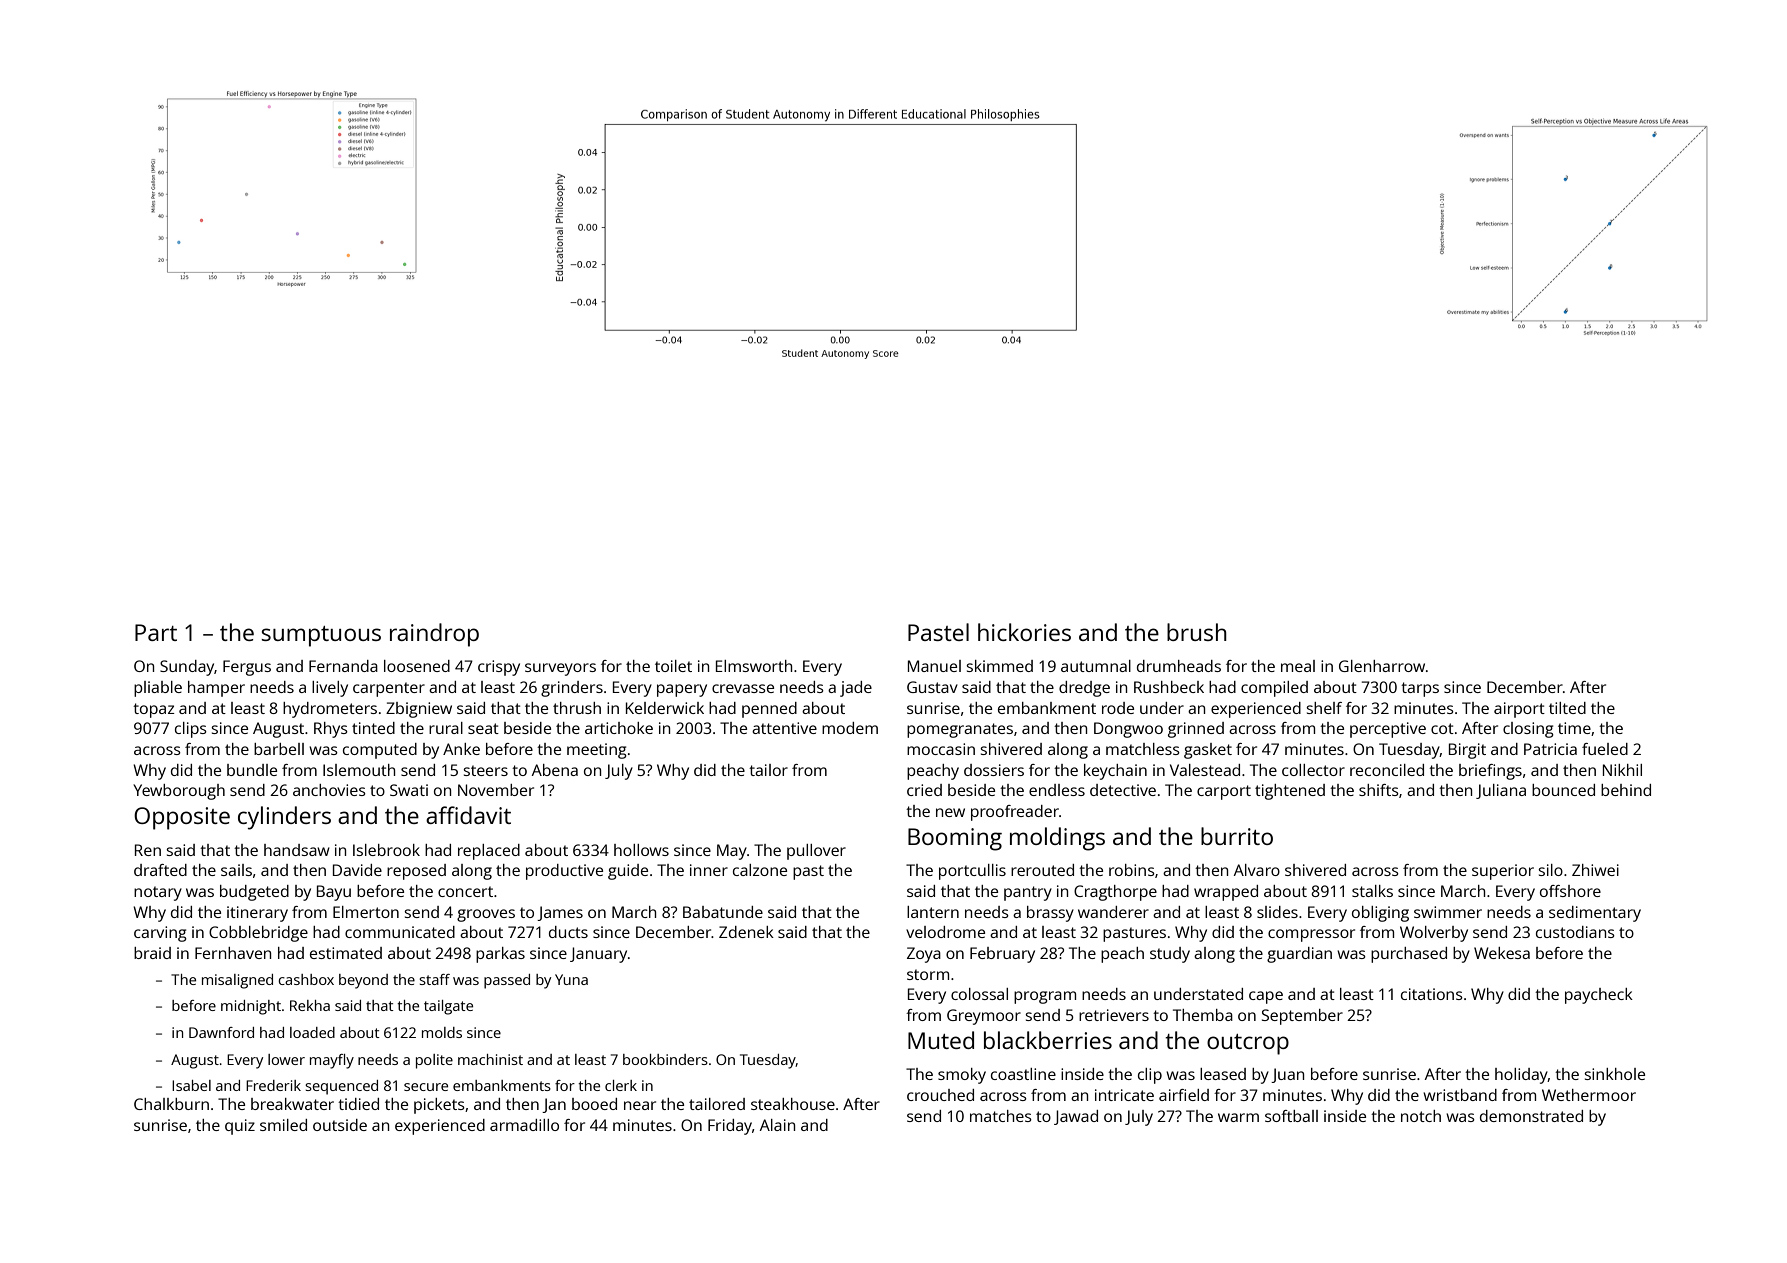 This document has width=1787, height=1263. What do you see at coordinates (434, 635) in the document?
I see `raindrop` at bounding box center [434, 635].
